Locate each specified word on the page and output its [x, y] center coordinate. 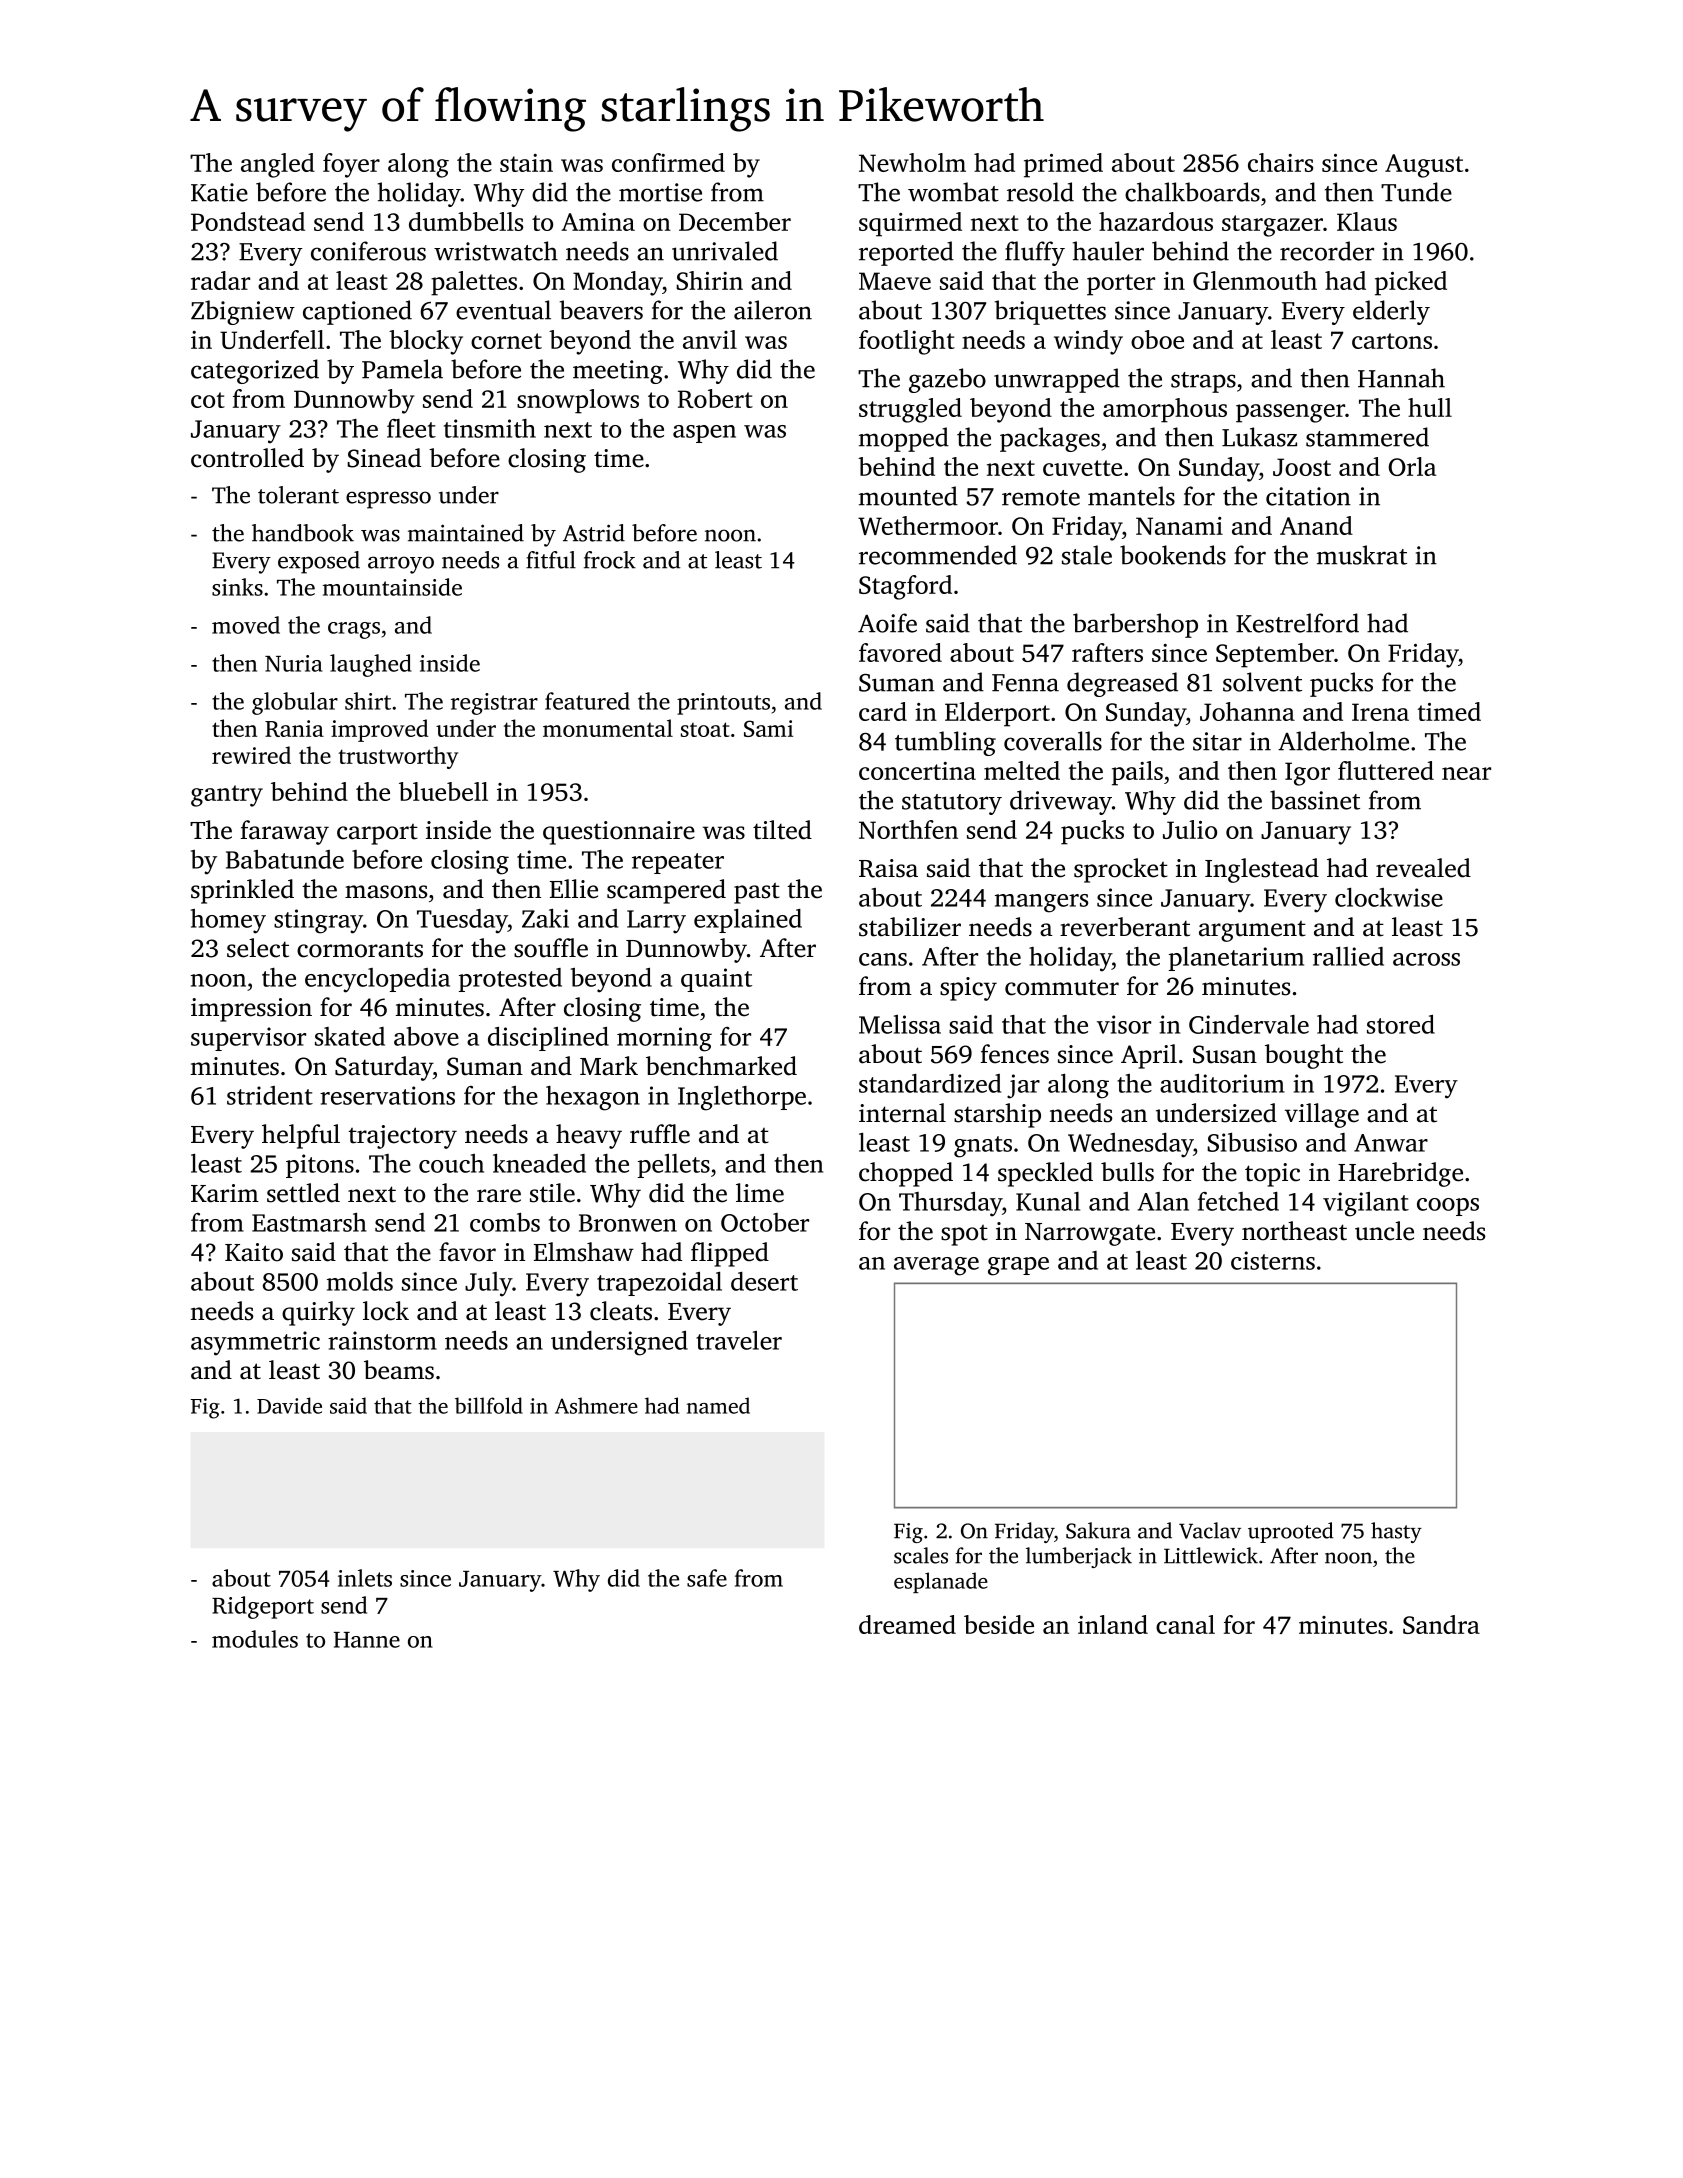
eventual [503, 310]
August [1424, 166]
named [718, 1405]
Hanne [367, 1640]
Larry [656, 922]
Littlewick [1211, 1555]
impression [251, 1010]
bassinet [1315, 800]
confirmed [668, 162]
